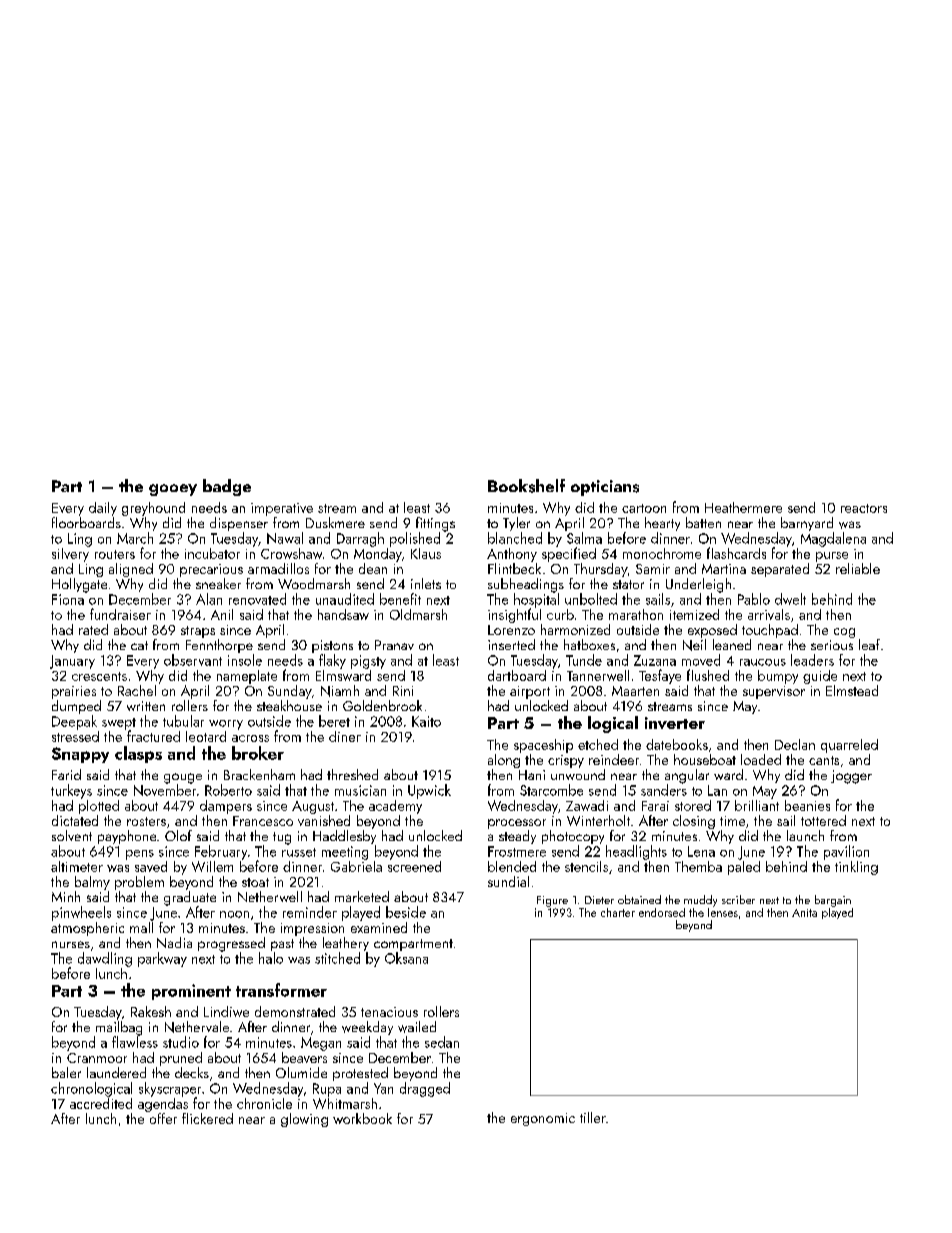 The image size is (952, 1233). I want to click on graduate, so click(190, 898).
